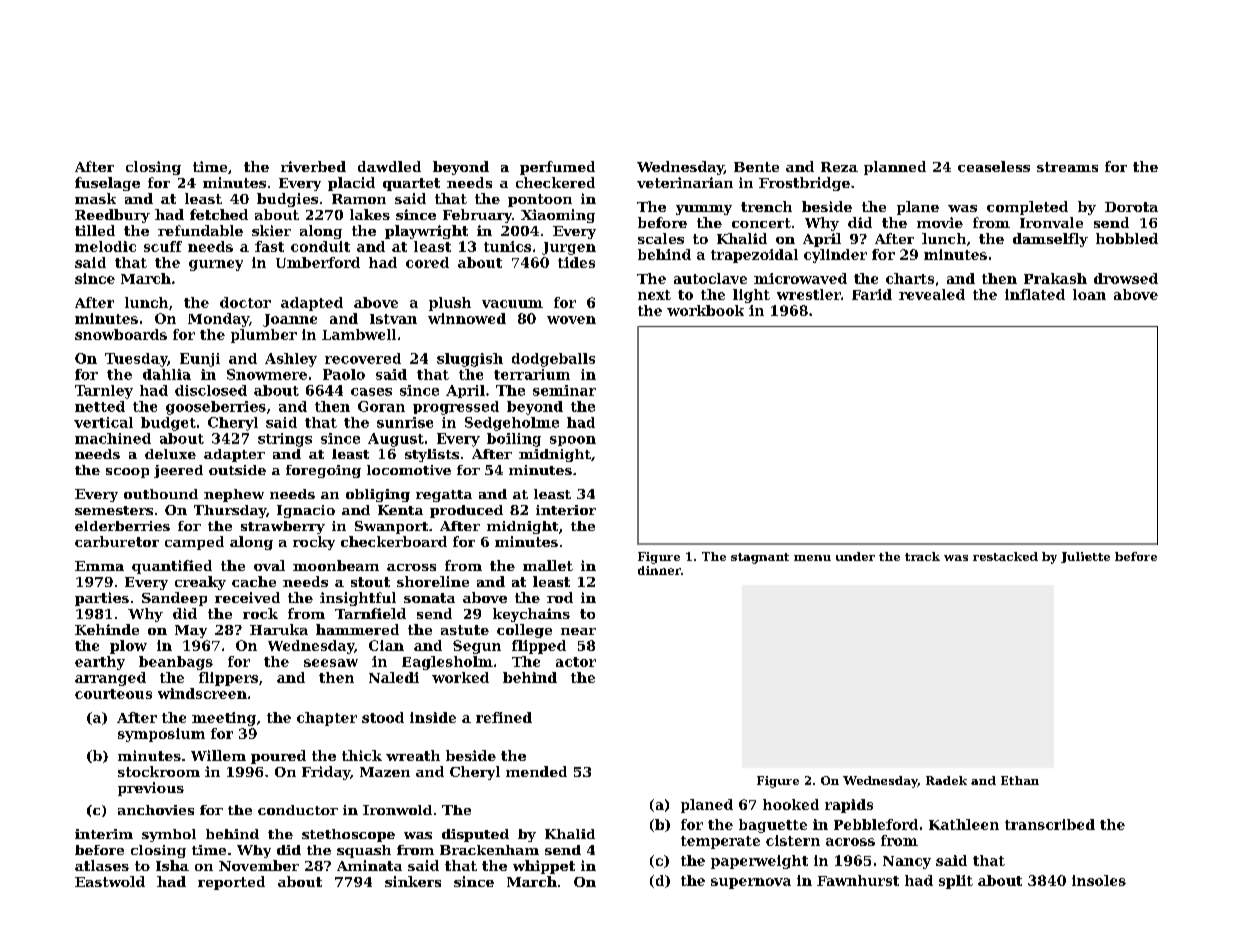 The image size is (1233, 952). I want to click on perfumed, so click(557, 168).
